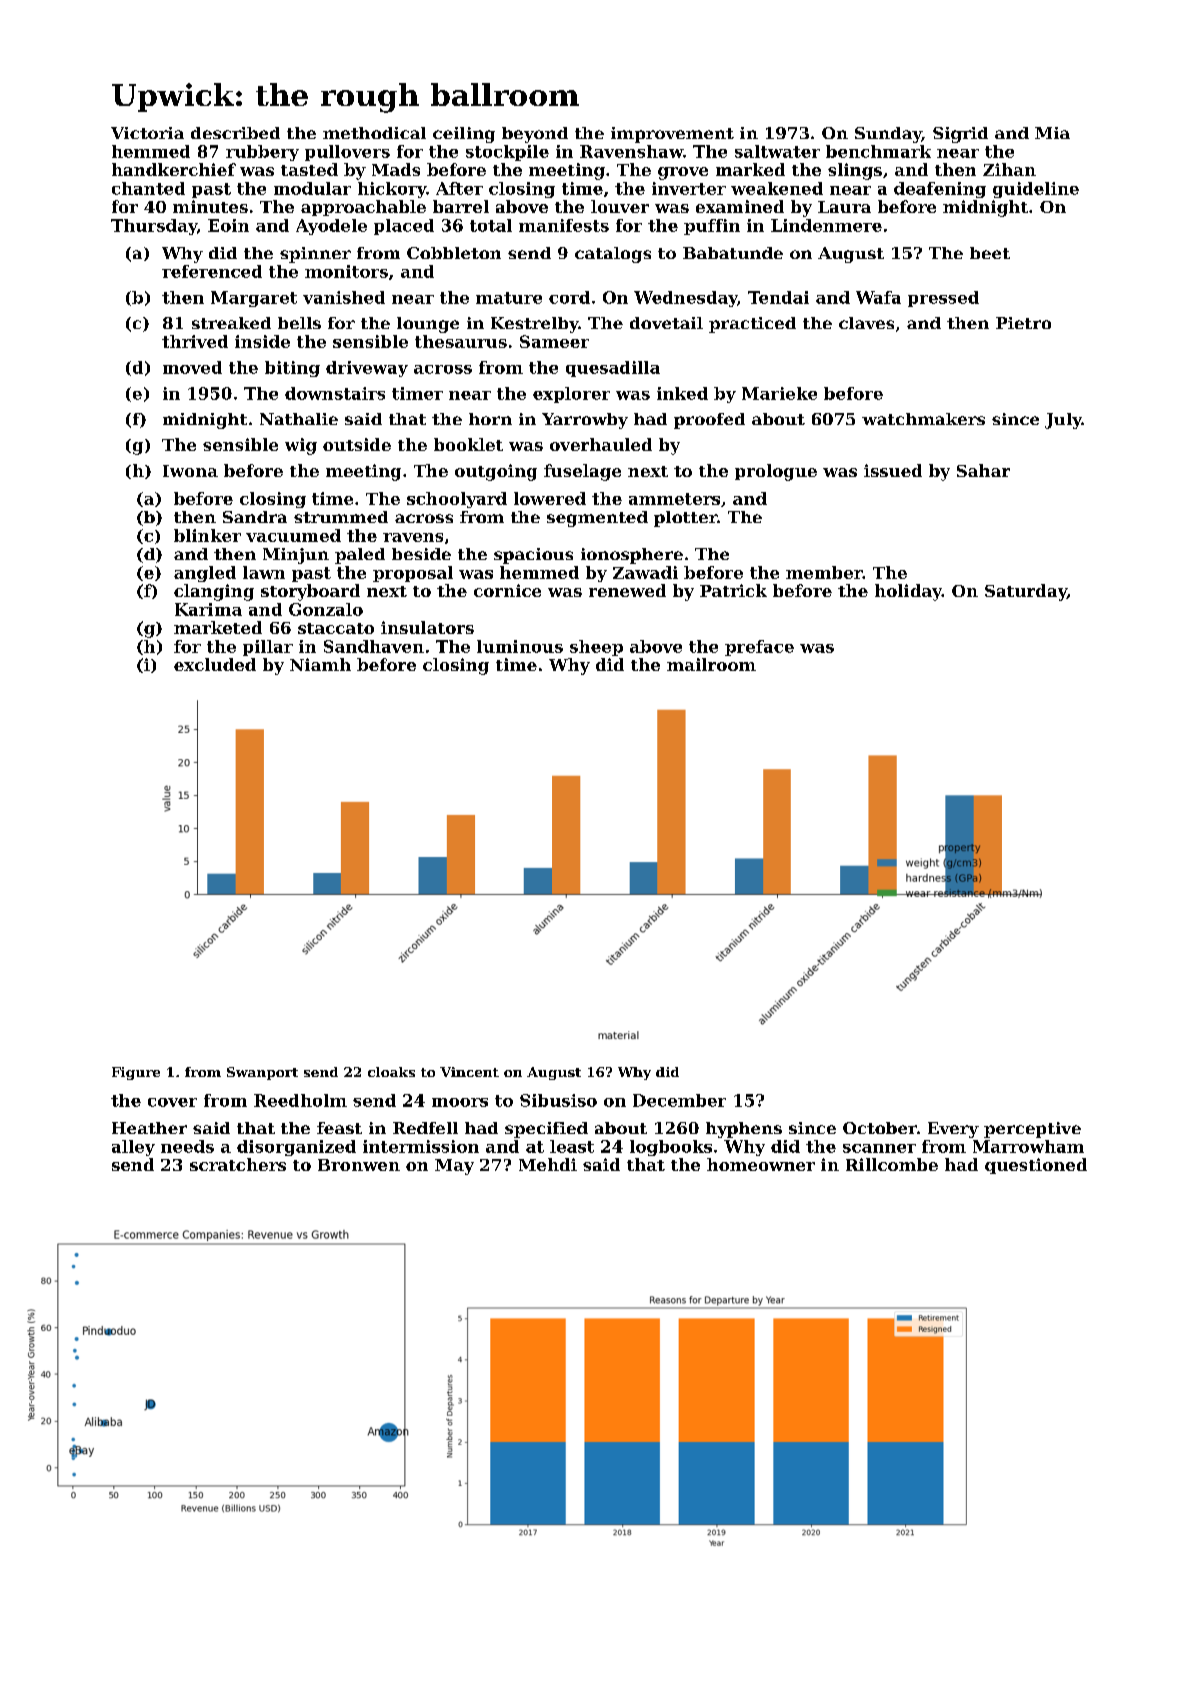 The height and width of the screenshot is (1697, 1200). I want to click on described, so click(235, 133).
